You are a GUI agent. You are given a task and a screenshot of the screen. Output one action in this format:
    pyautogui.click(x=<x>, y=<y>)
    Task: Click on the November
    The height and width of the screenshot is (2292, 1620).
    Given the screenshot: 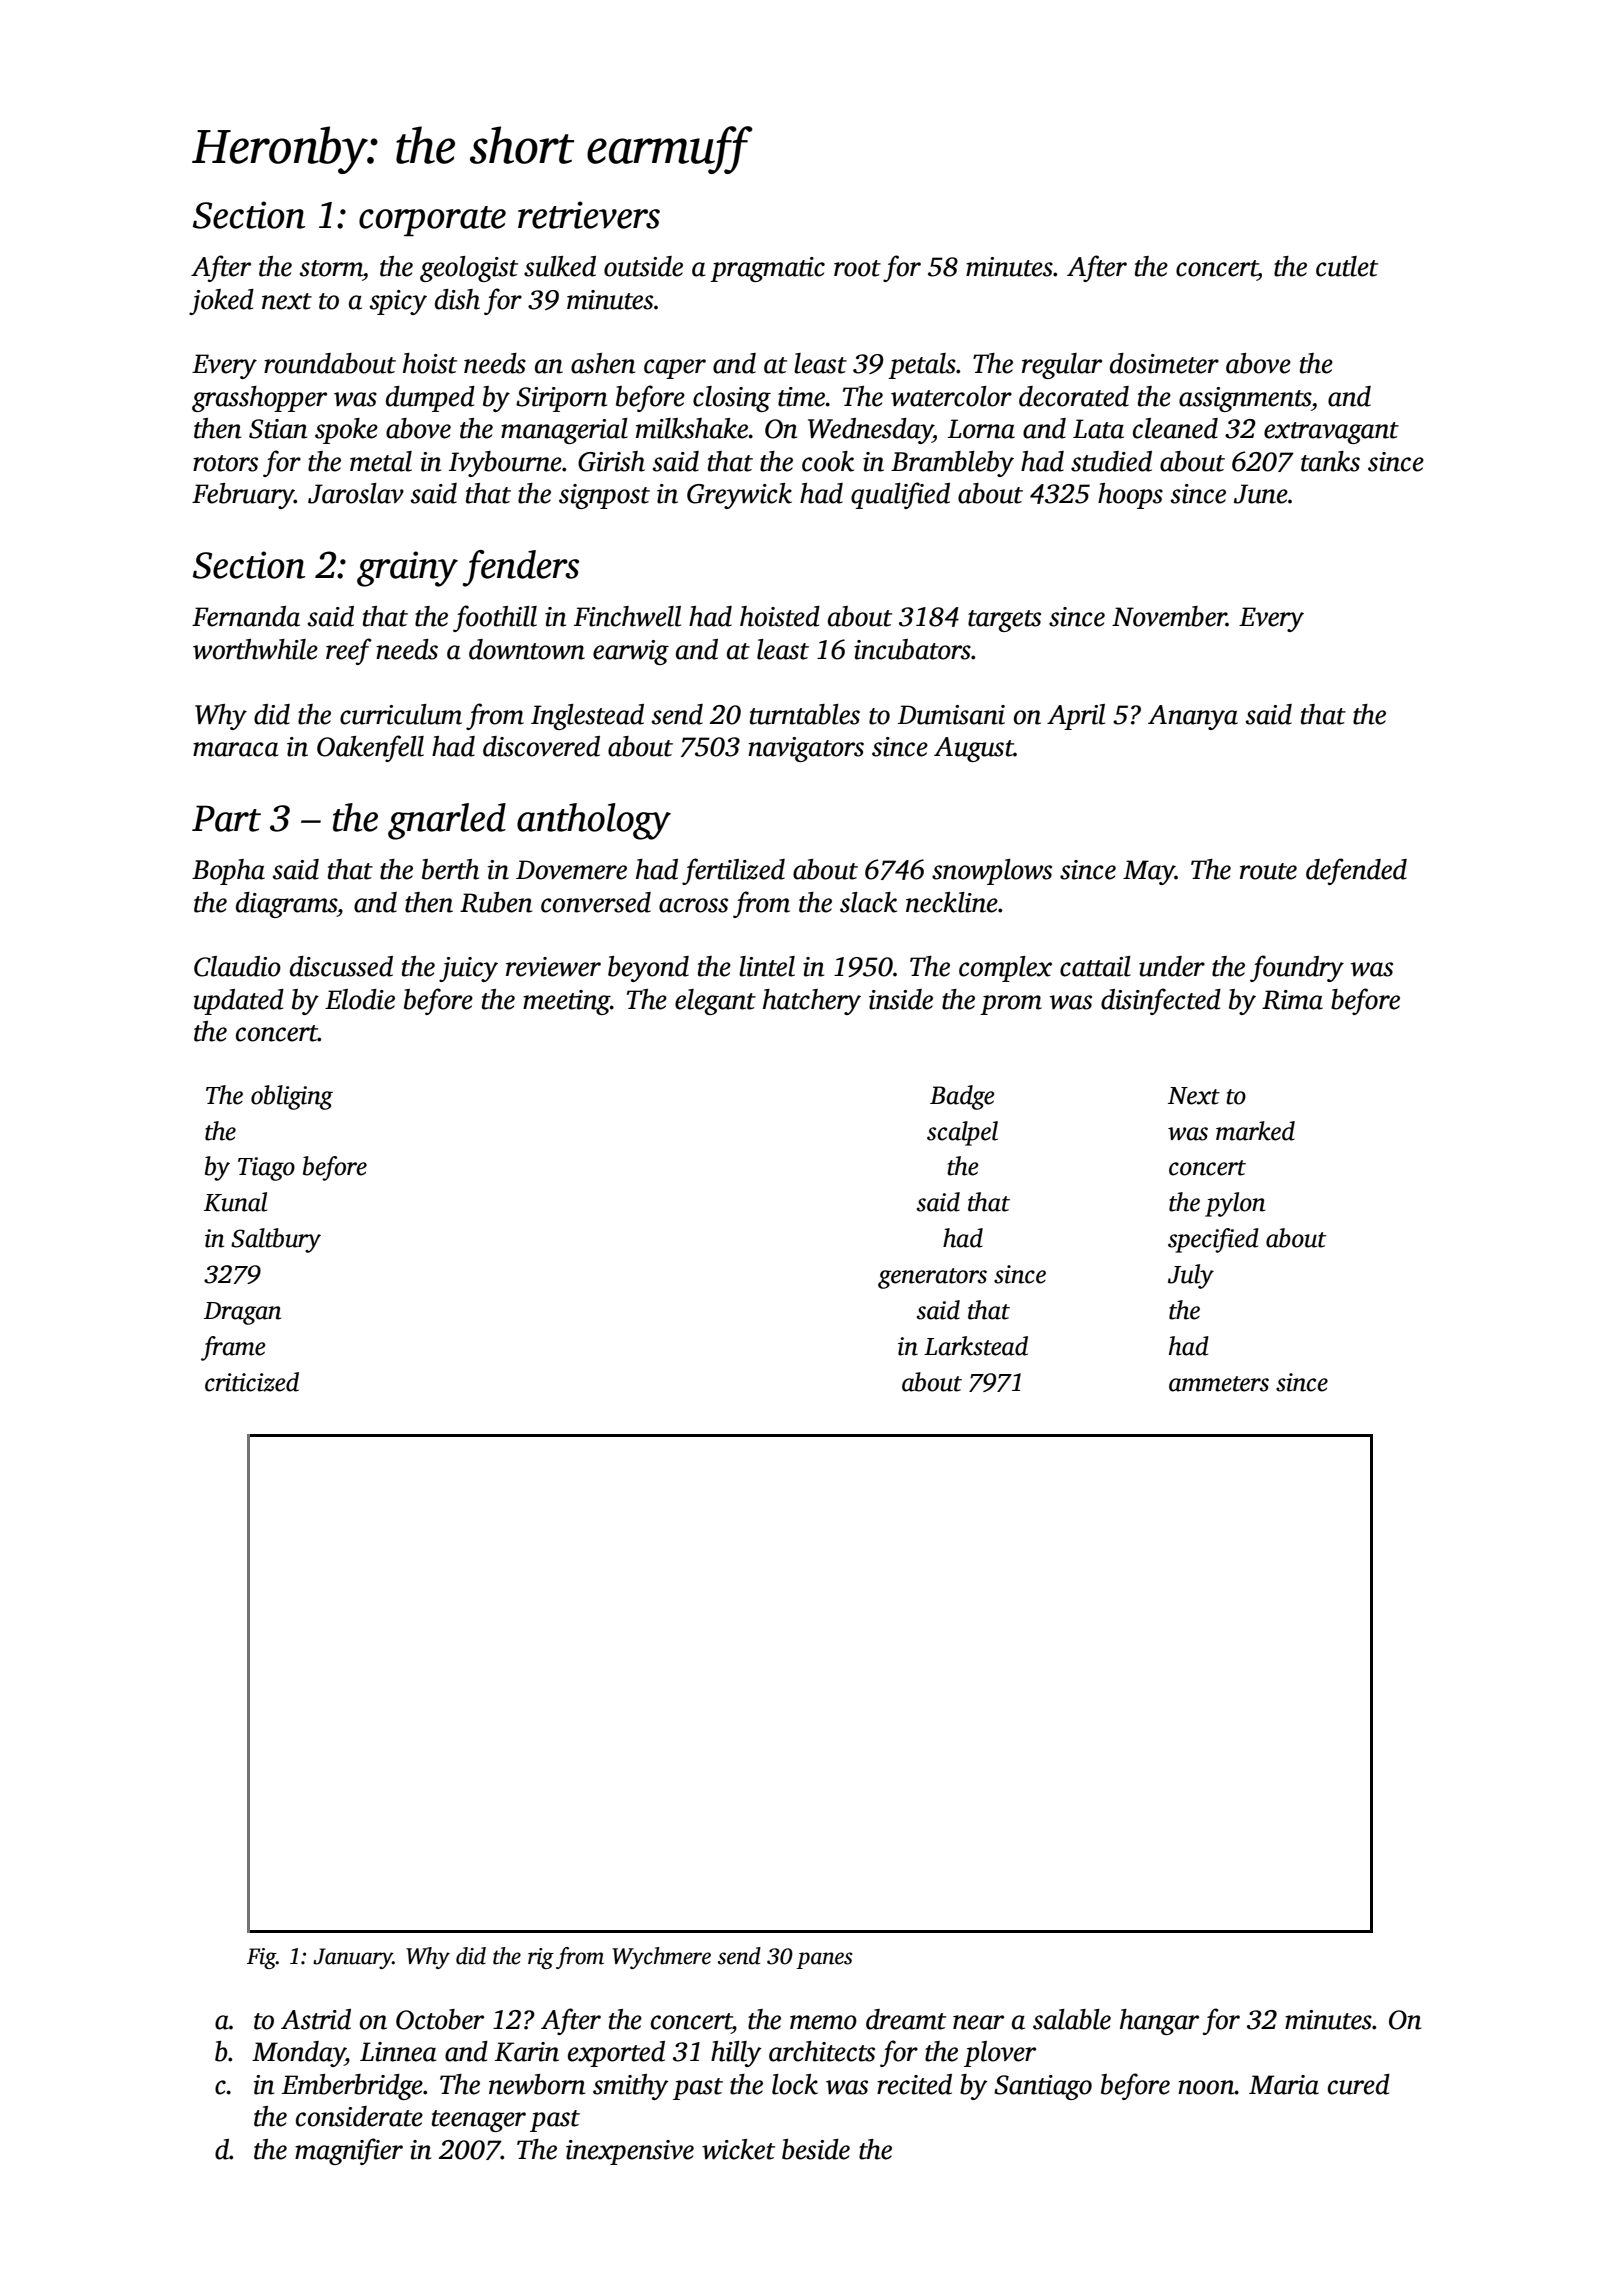 What is the action you would take?
    pyautogui.click(x=1169, y=616)
